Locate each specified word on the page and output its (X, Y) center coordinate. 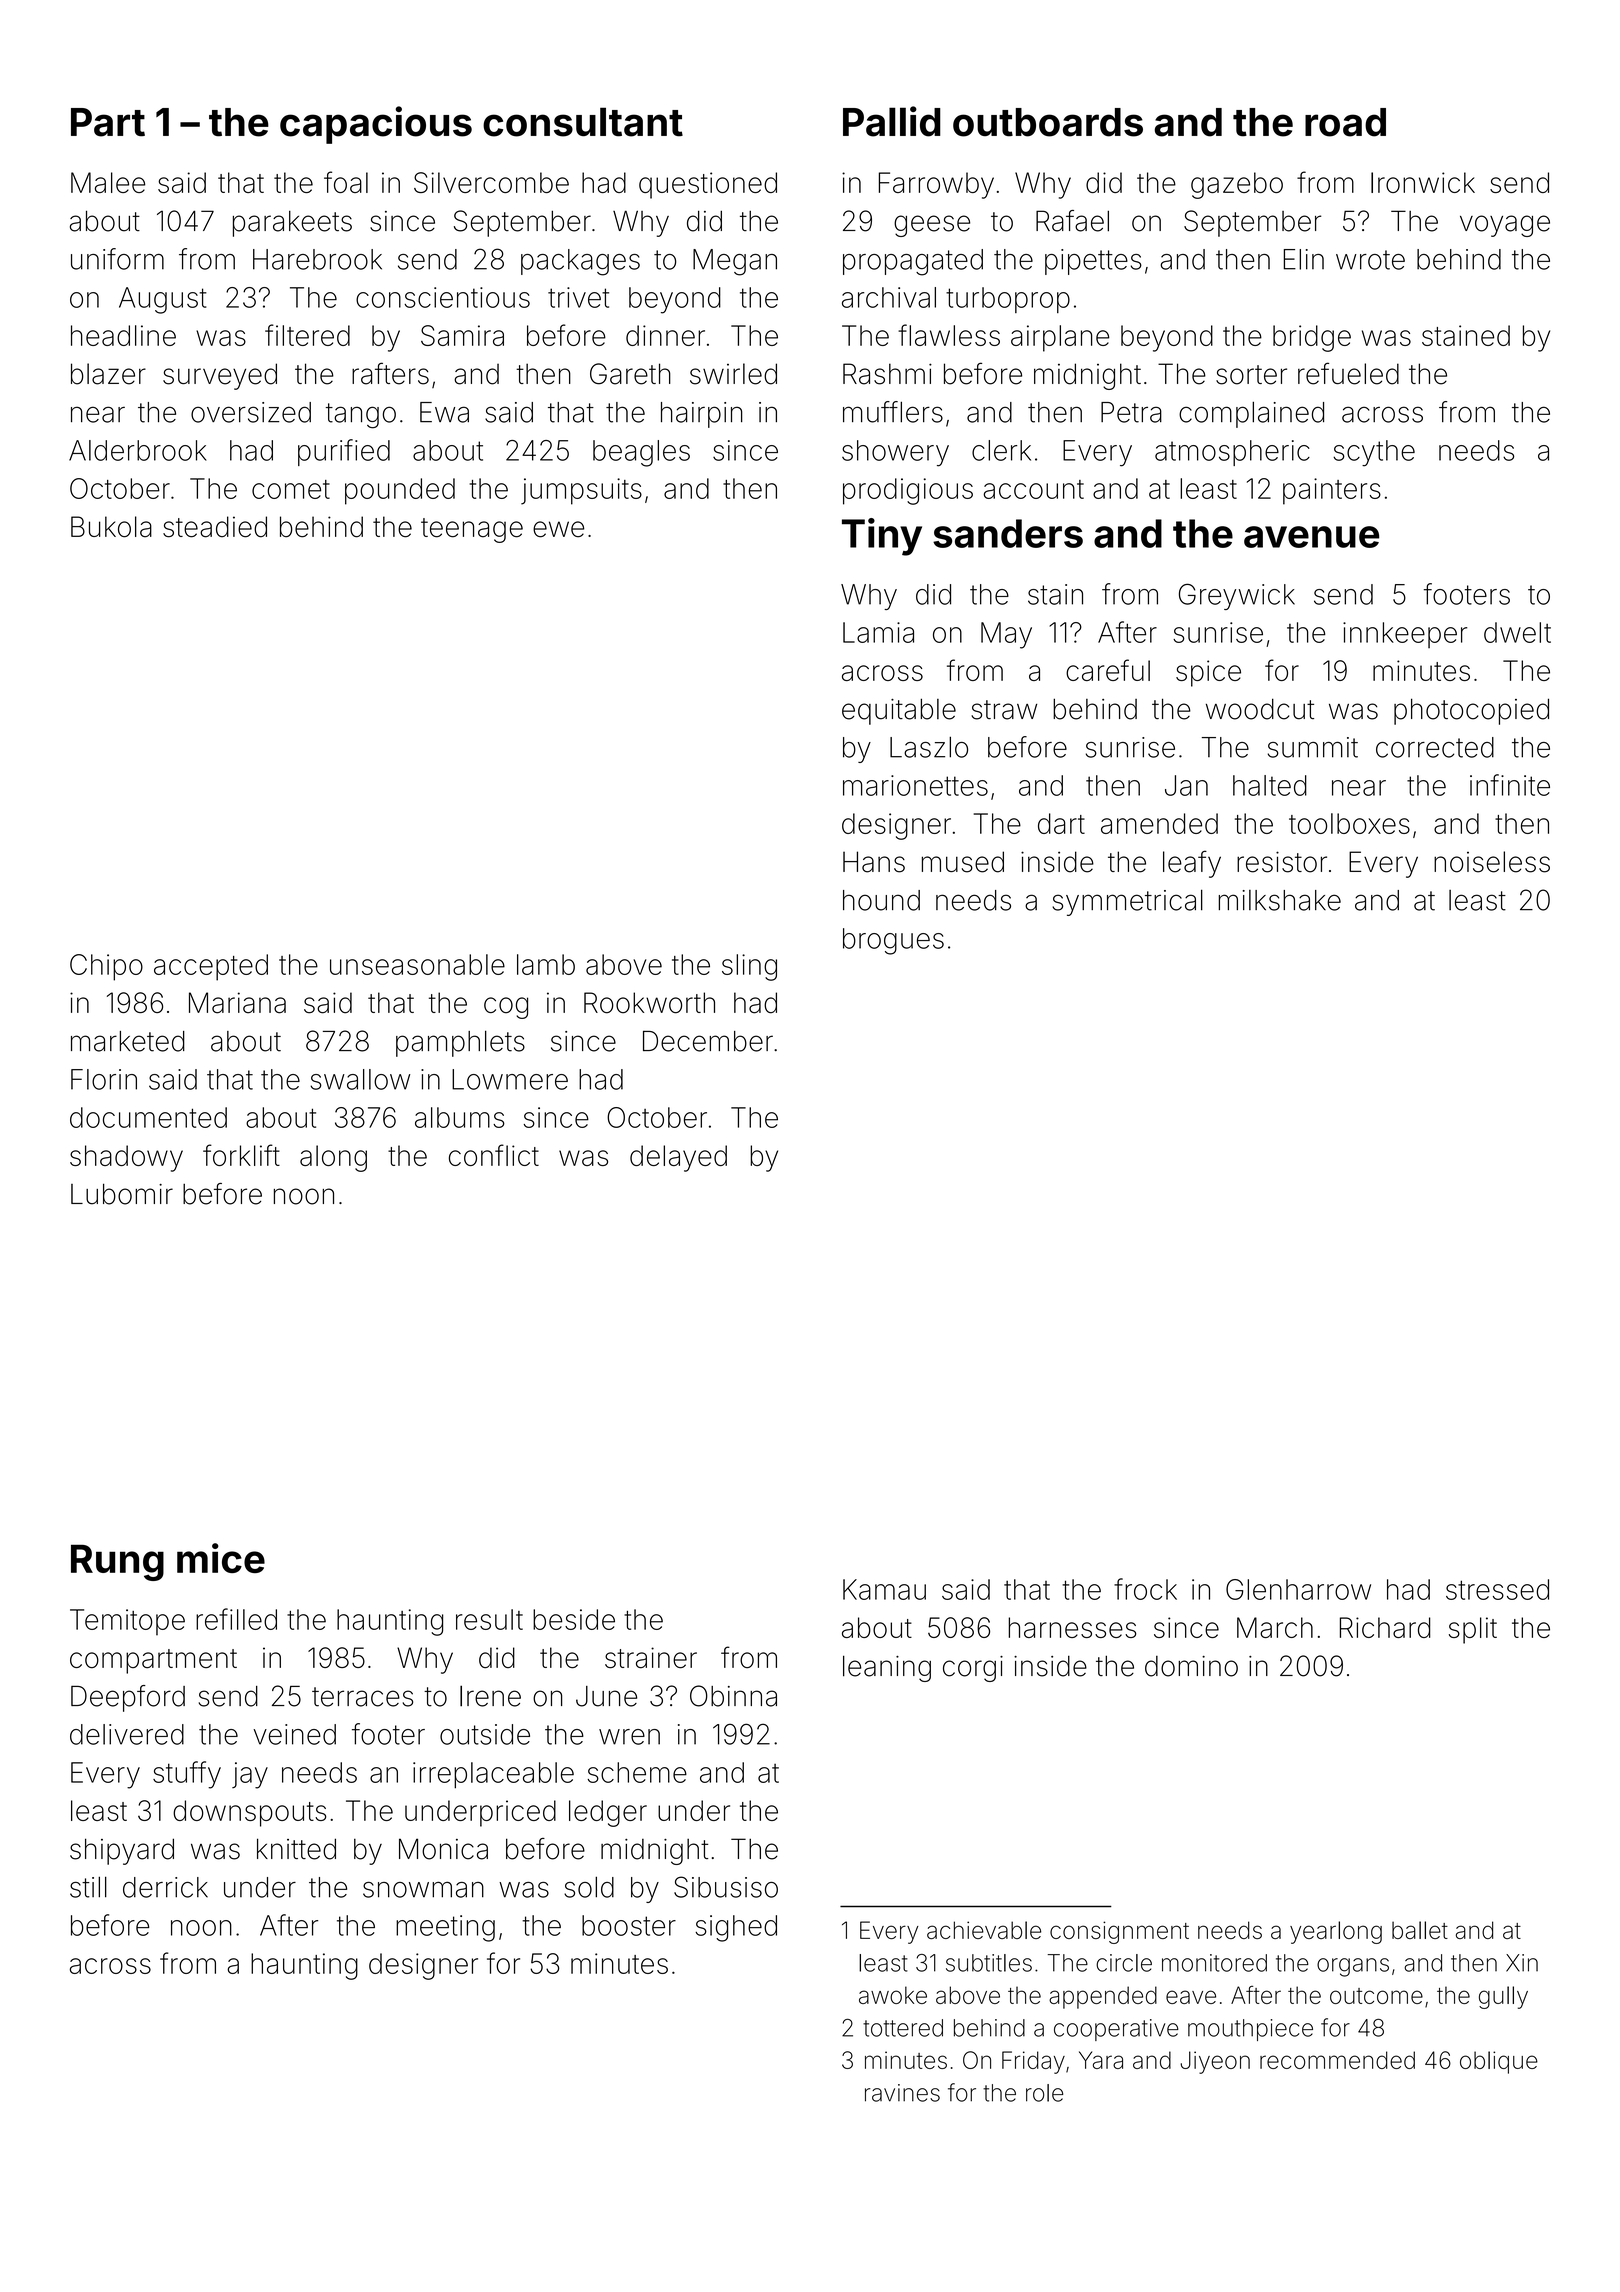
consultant (583, 122)
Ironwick (1423, 182)
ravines (902, 2093)
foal (346, 182)
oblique (1499, 2062)
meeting (445, 1928)
